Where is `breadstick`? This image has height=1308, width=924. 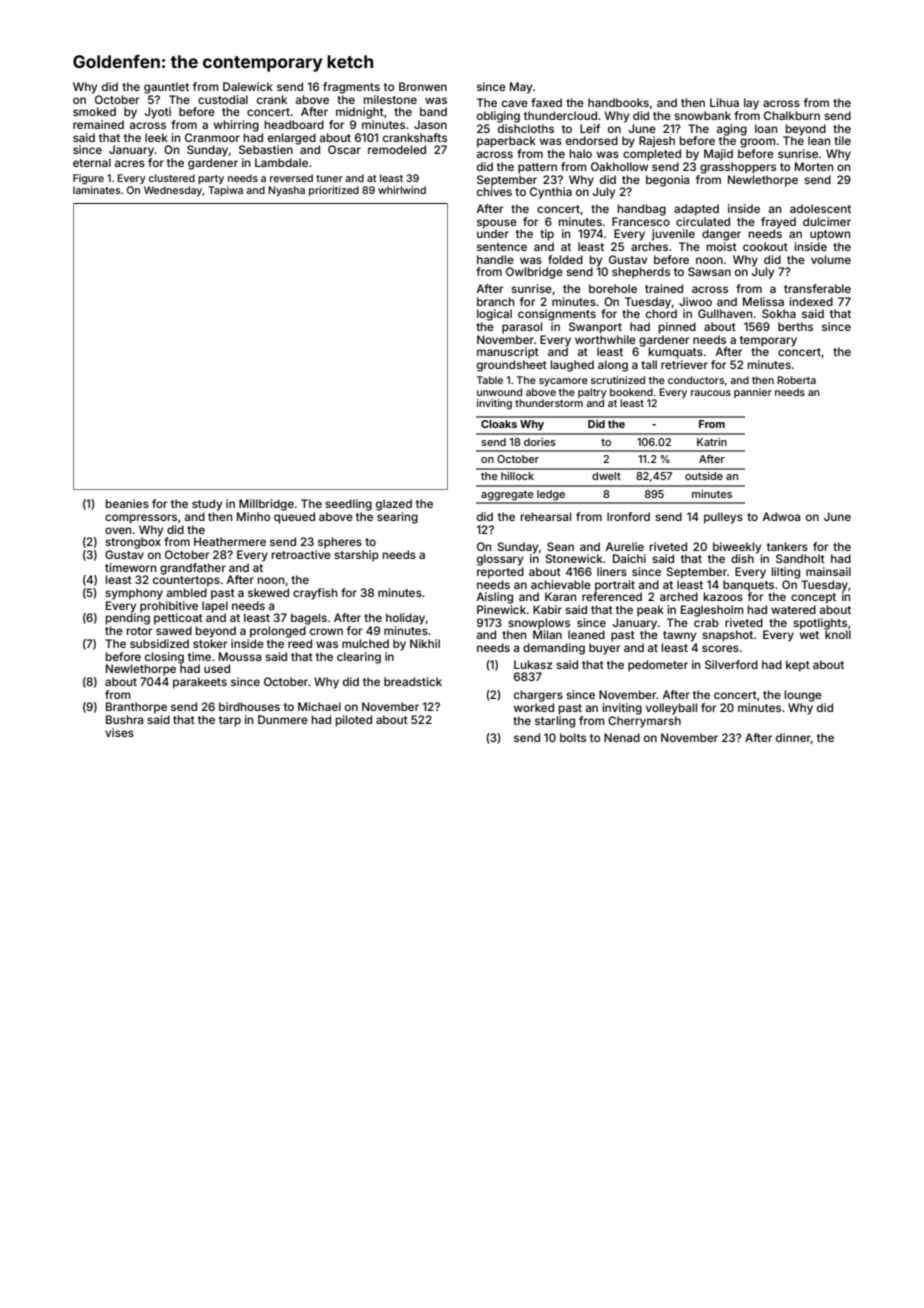
breadstick is located at coordinates (413, 681).
